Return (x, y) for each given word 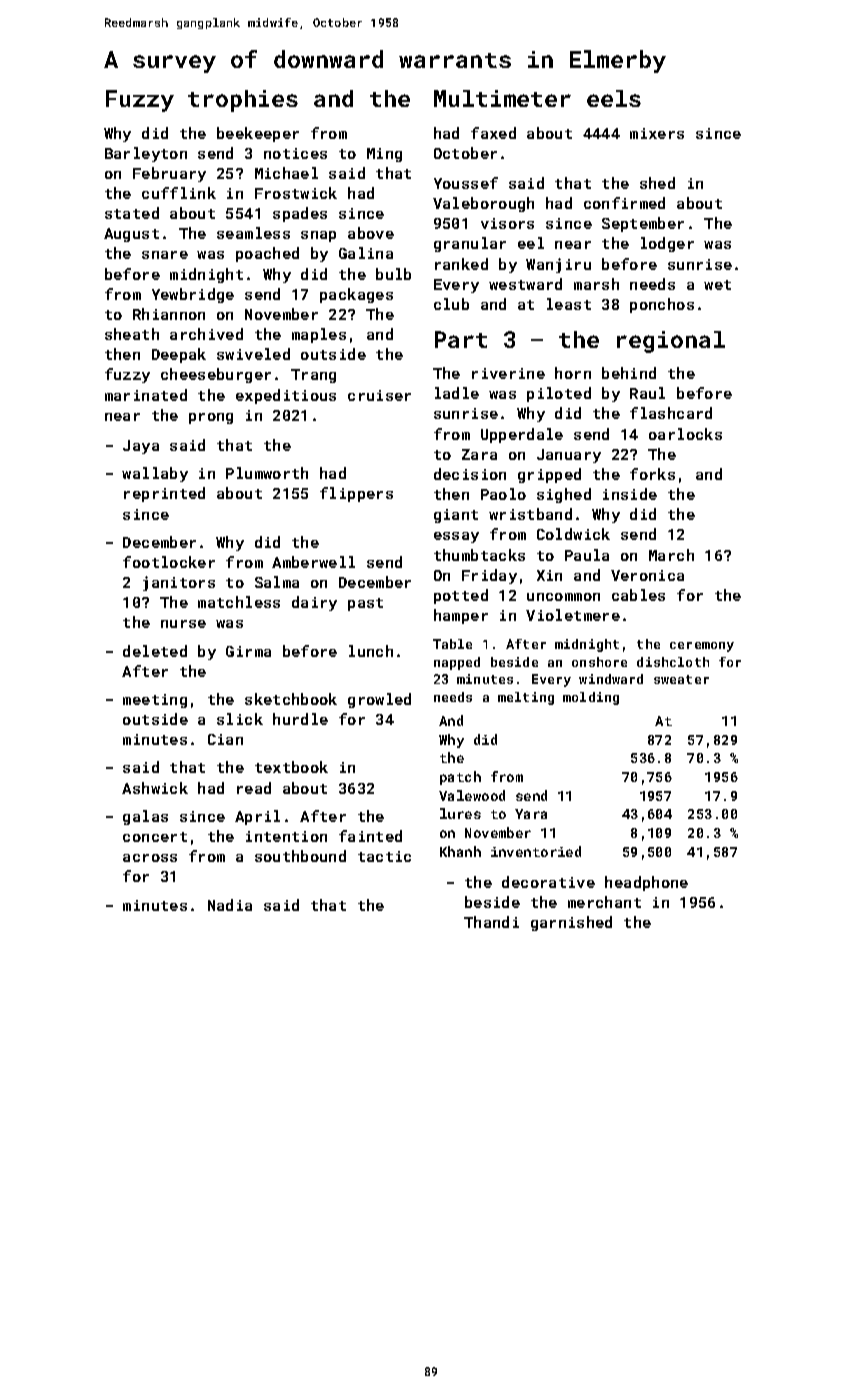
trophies (243, 101)
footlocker (169, 562)
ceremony (702, 647)
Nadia (230, 905)
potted (461, 596)
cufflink (179, 193)
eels (614, 98)
